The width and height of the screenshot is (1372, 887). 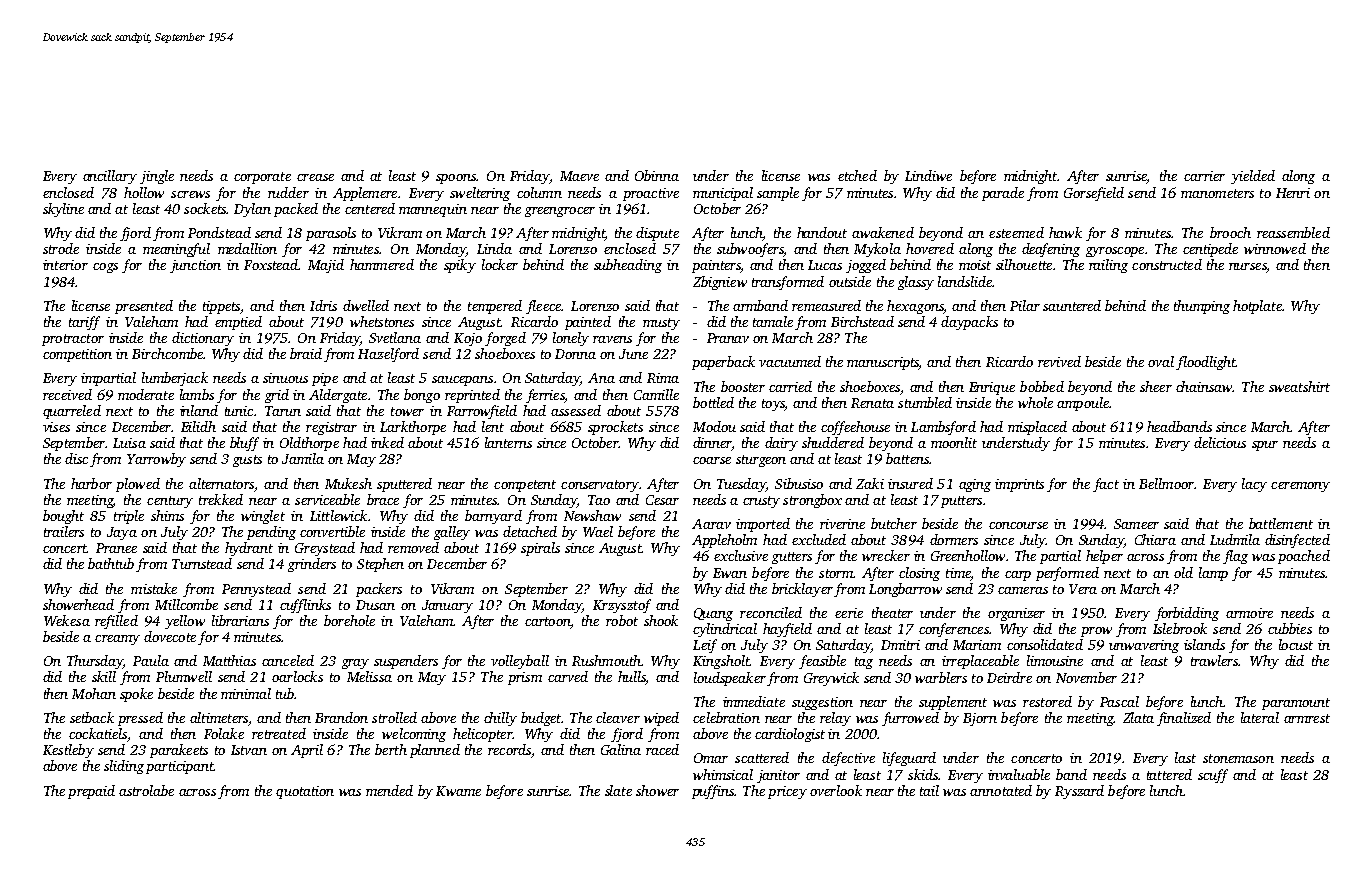 I want to click on Obinna, so click(x=657, y=175).
